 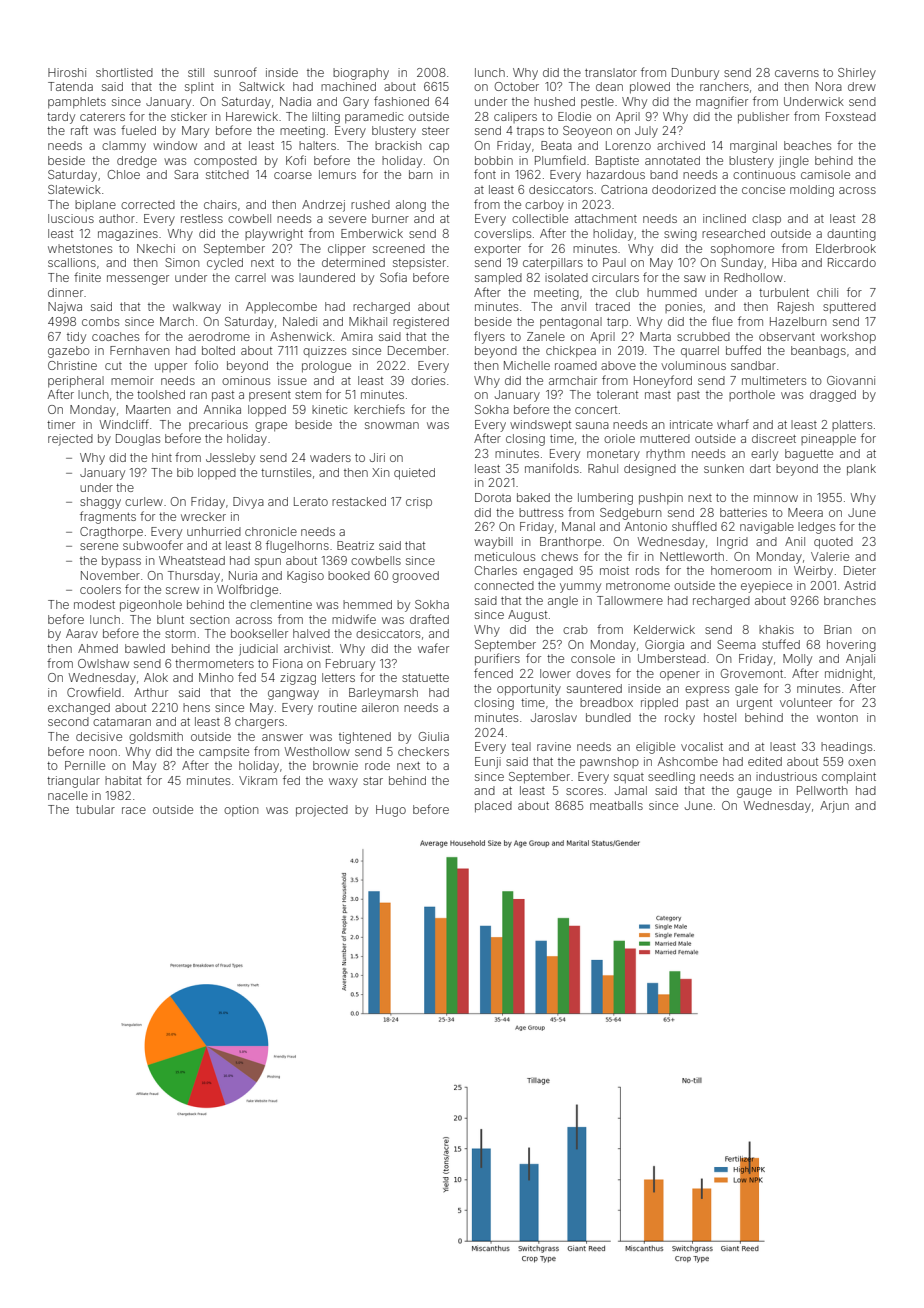 What do you see at coordinates (241, 811) in the document?
I see `option` at bounding box center [241, 811].
